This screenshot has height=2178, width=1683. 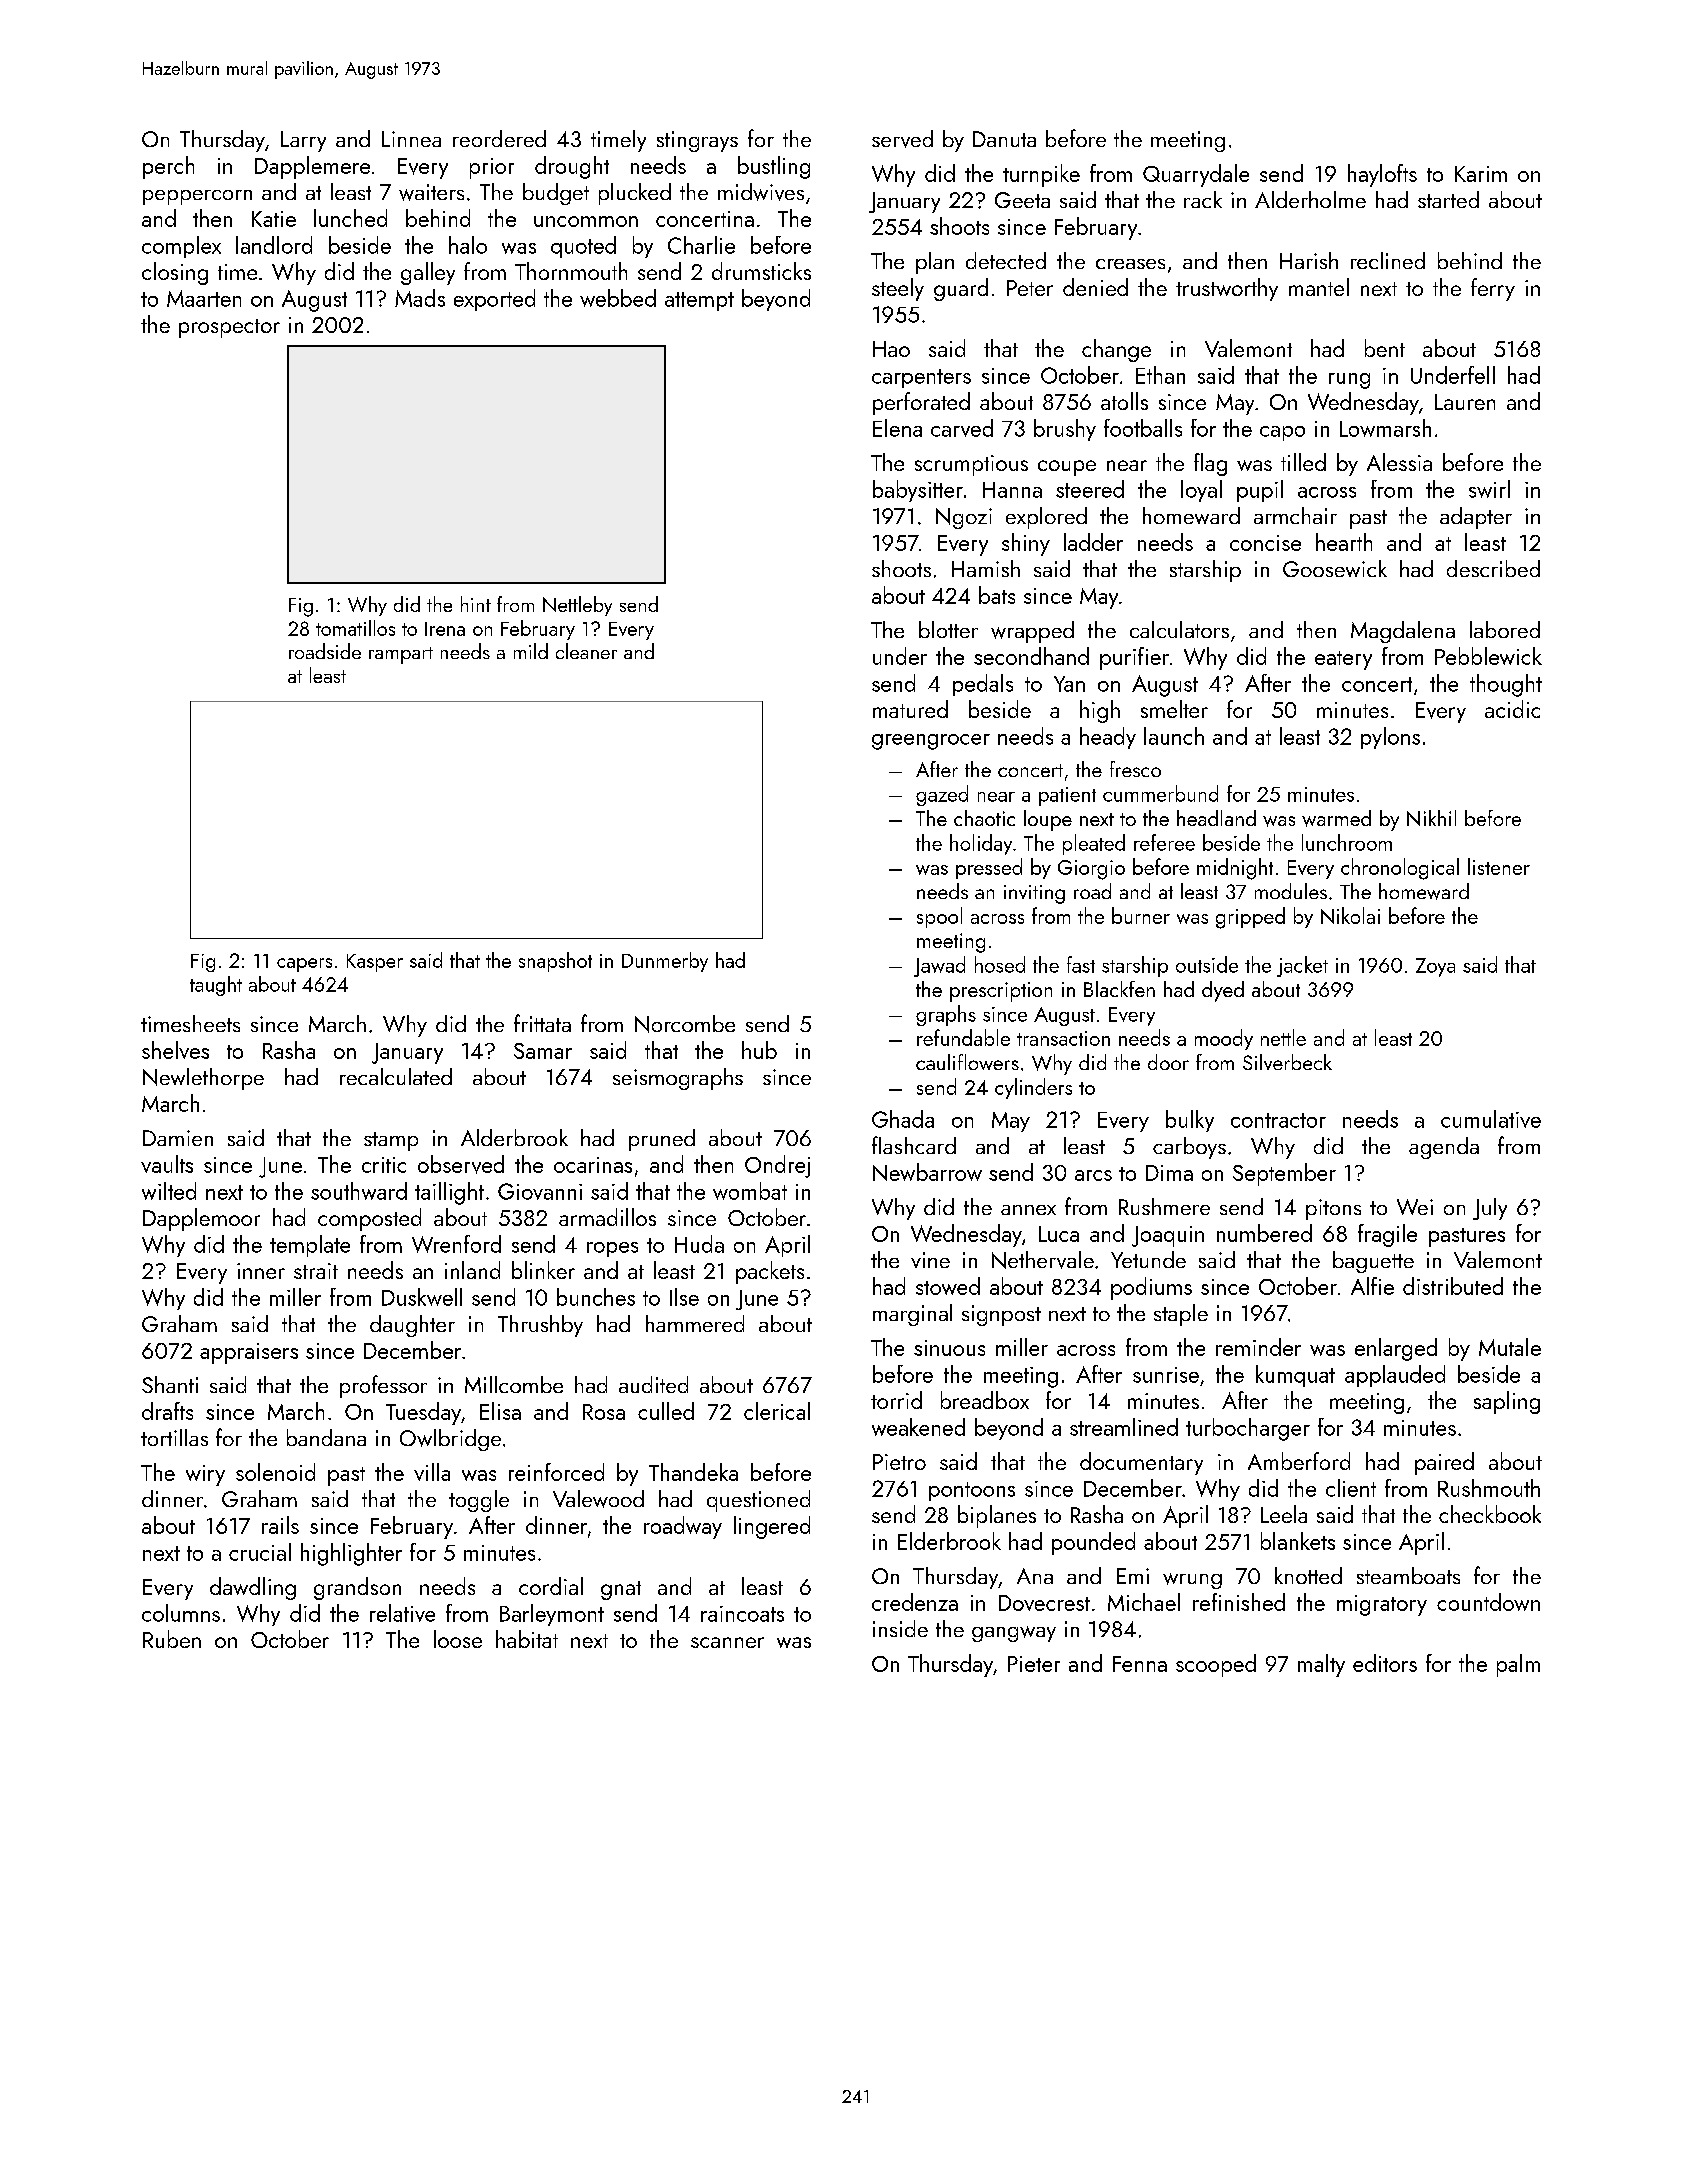 I want to click on Norcombe, so click(x=685, y=1024).
